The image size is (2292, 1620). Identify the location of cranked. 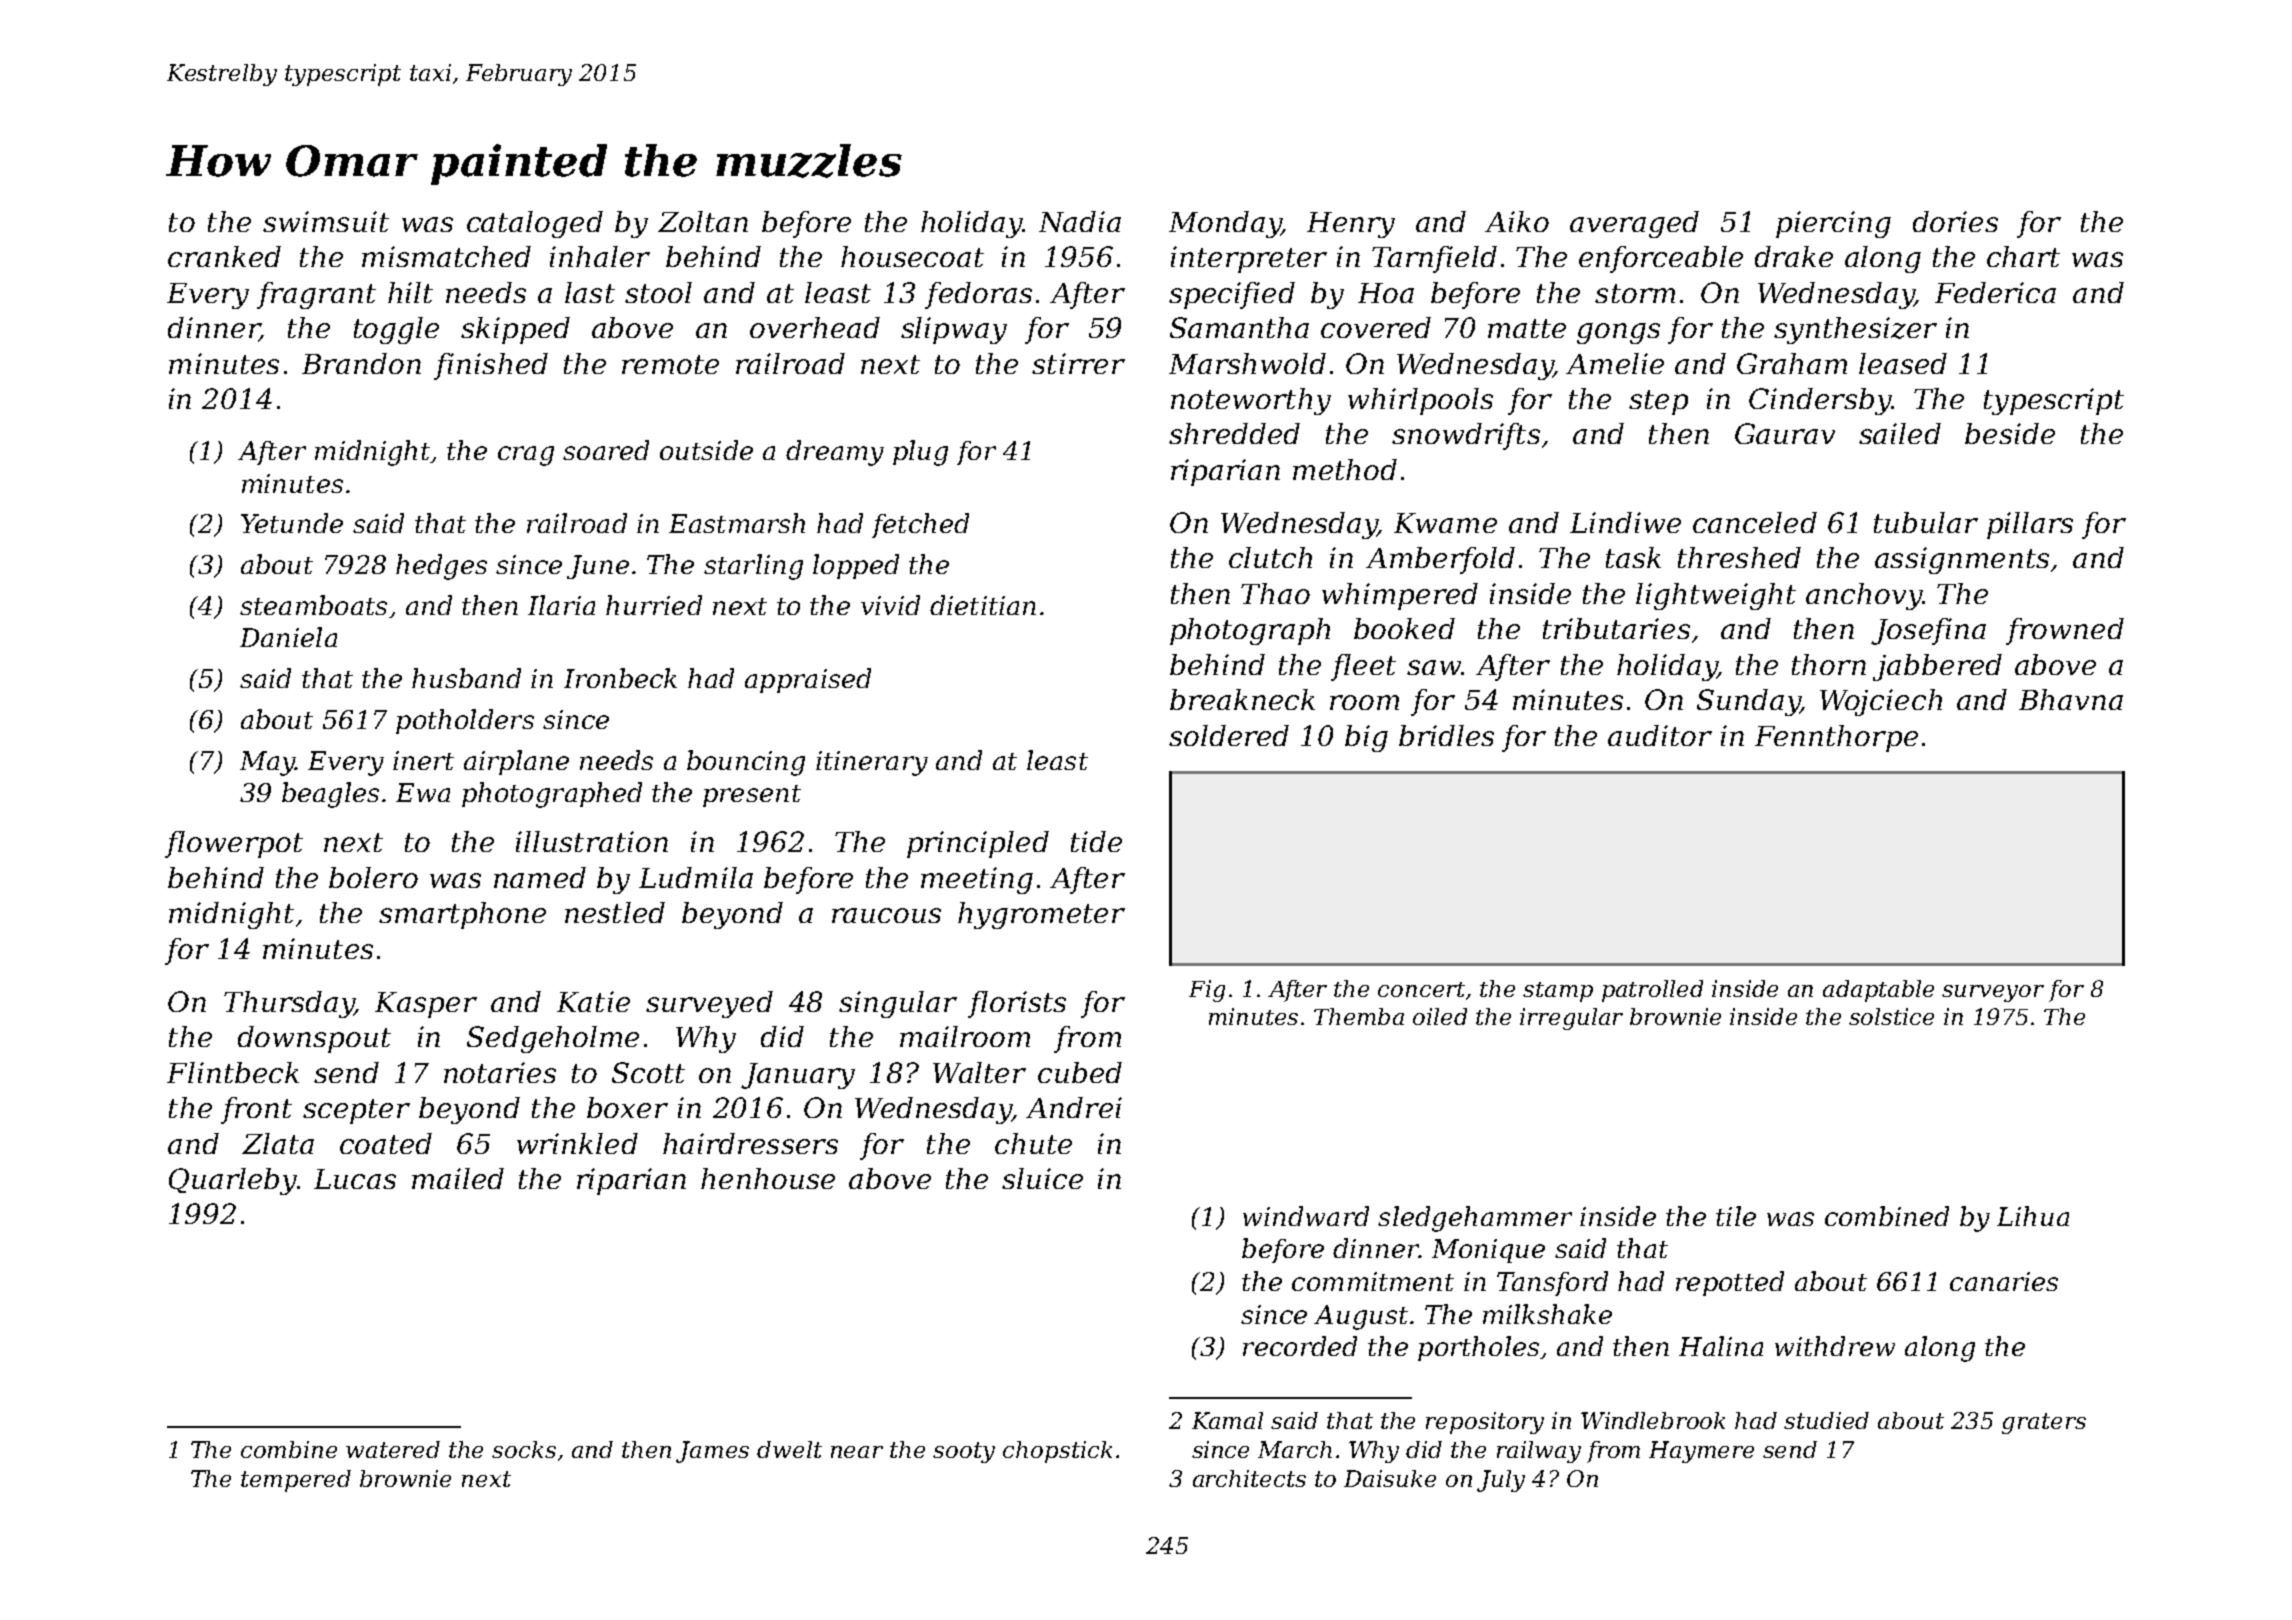
(224, 256).
